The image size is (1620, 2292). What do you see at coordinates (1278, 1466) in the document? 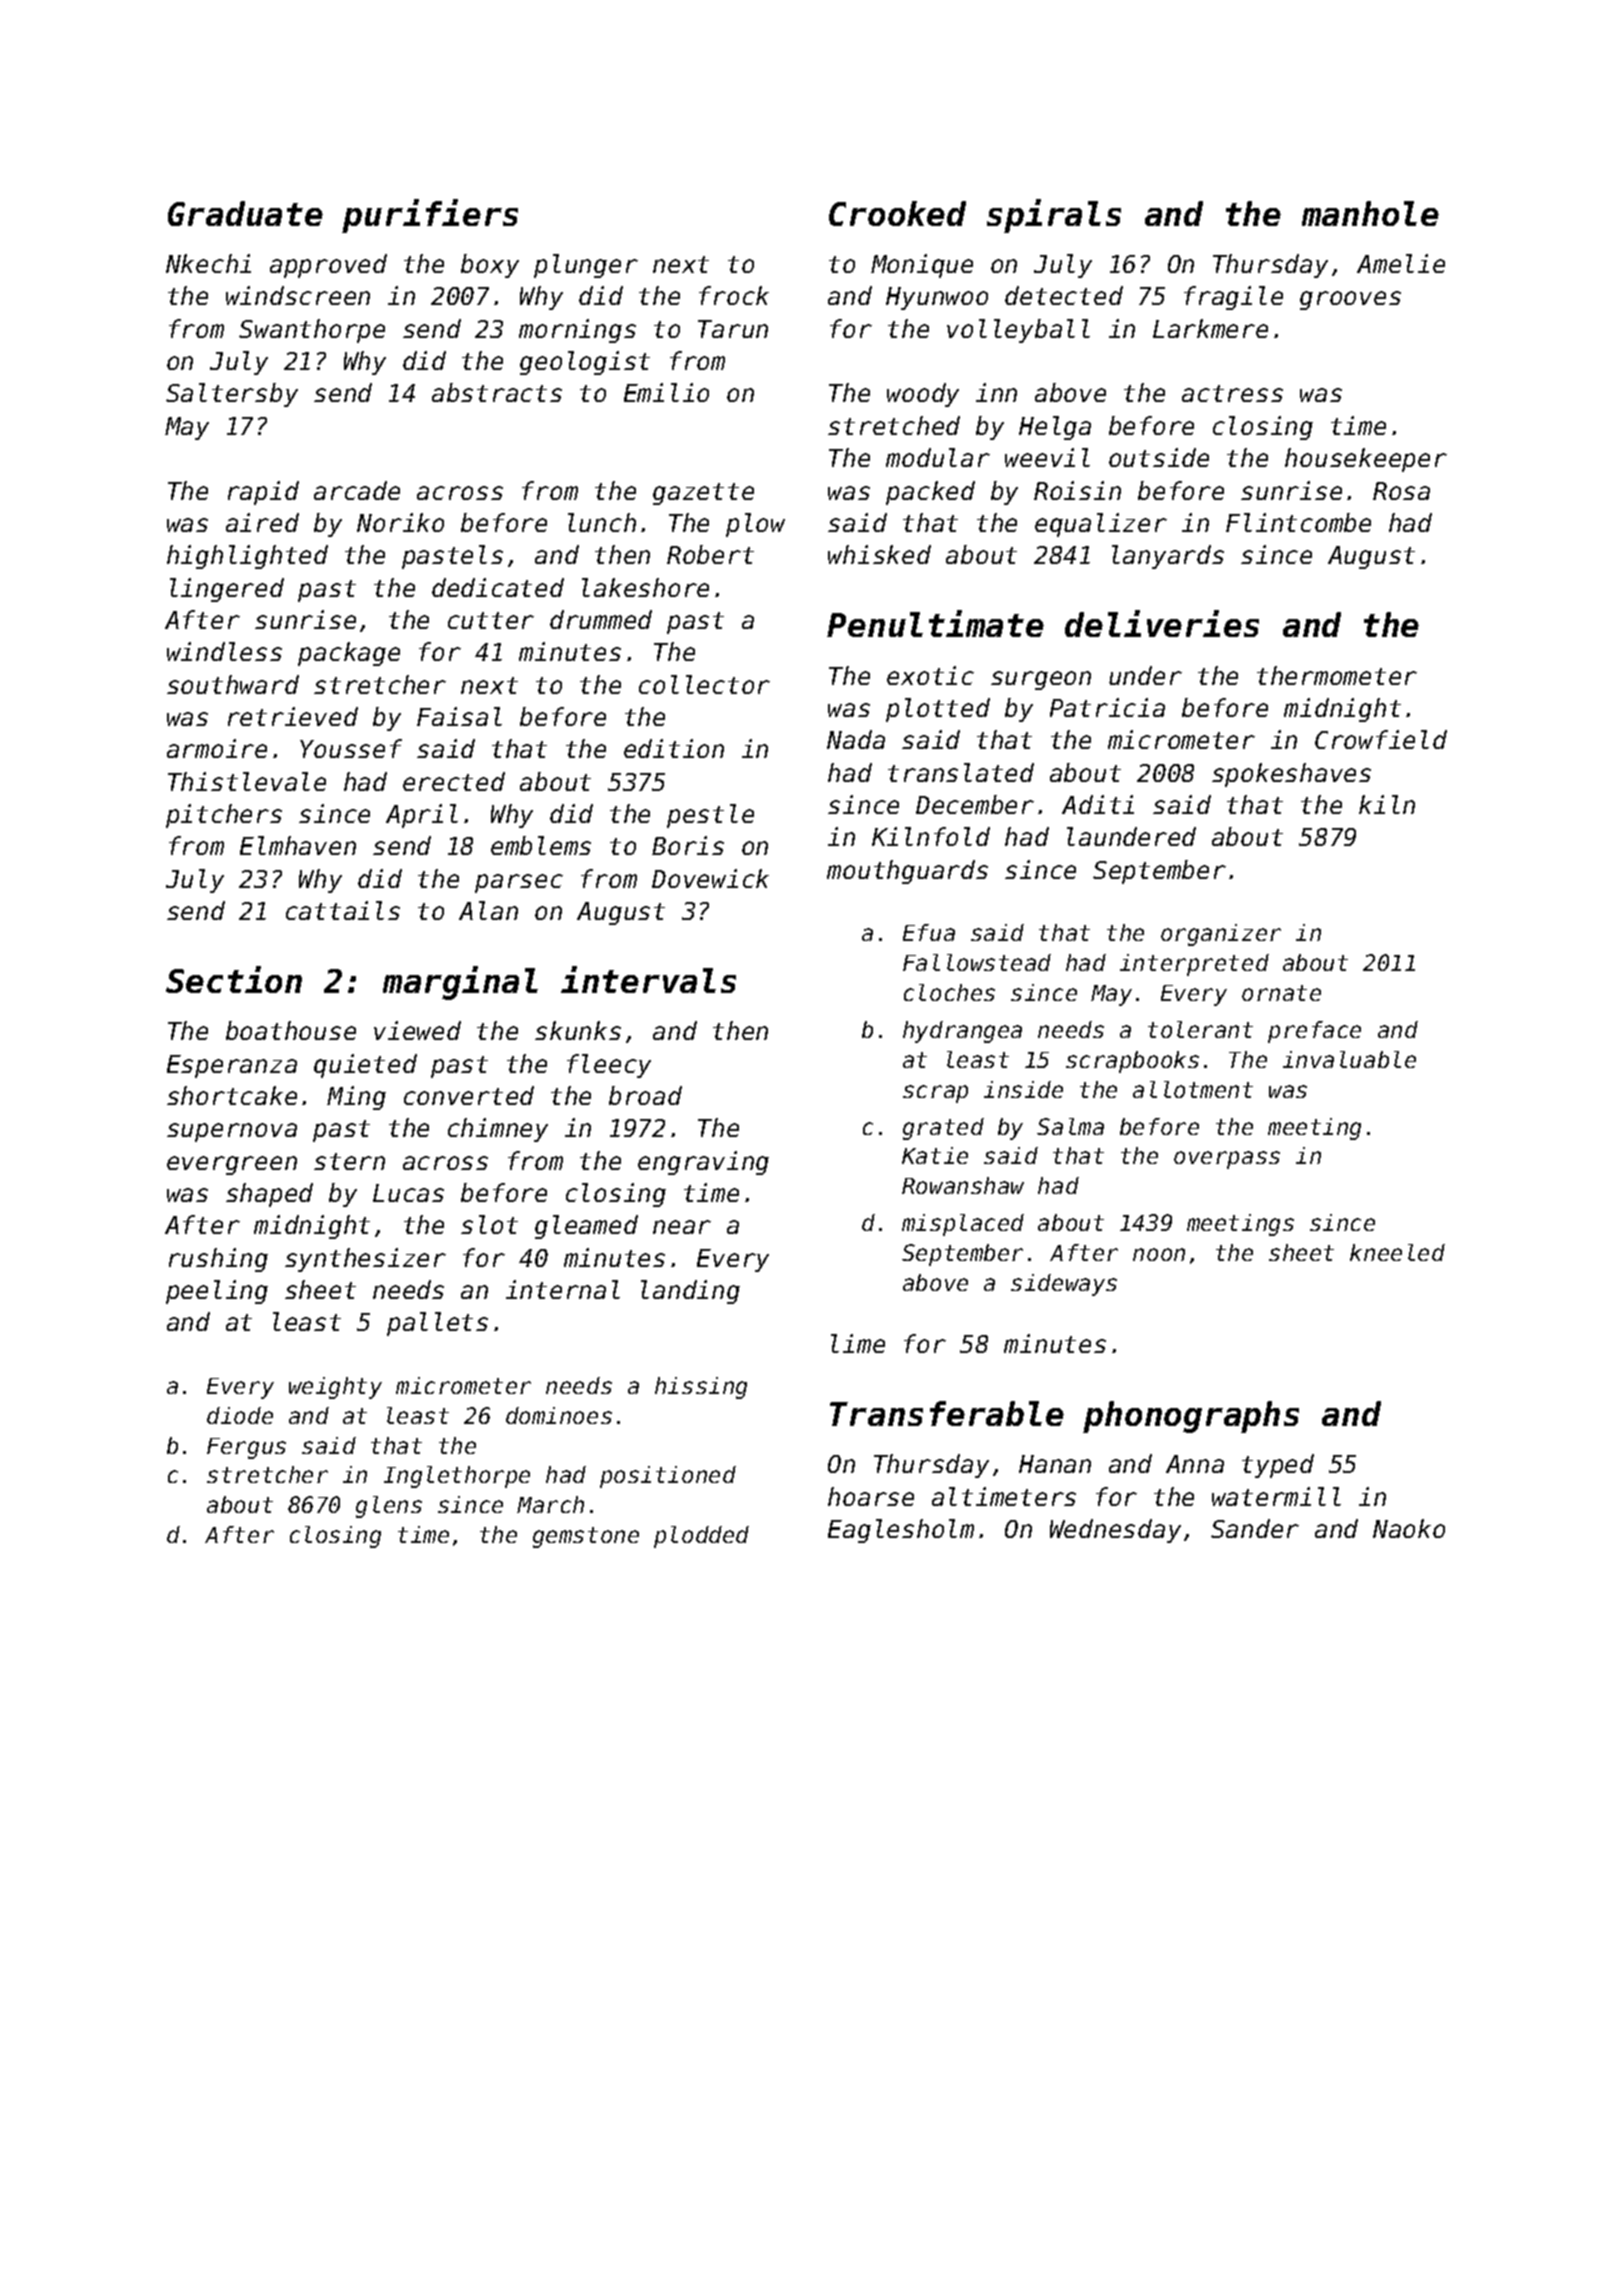
I see `typed` at bounding box center [1278, 1466].
